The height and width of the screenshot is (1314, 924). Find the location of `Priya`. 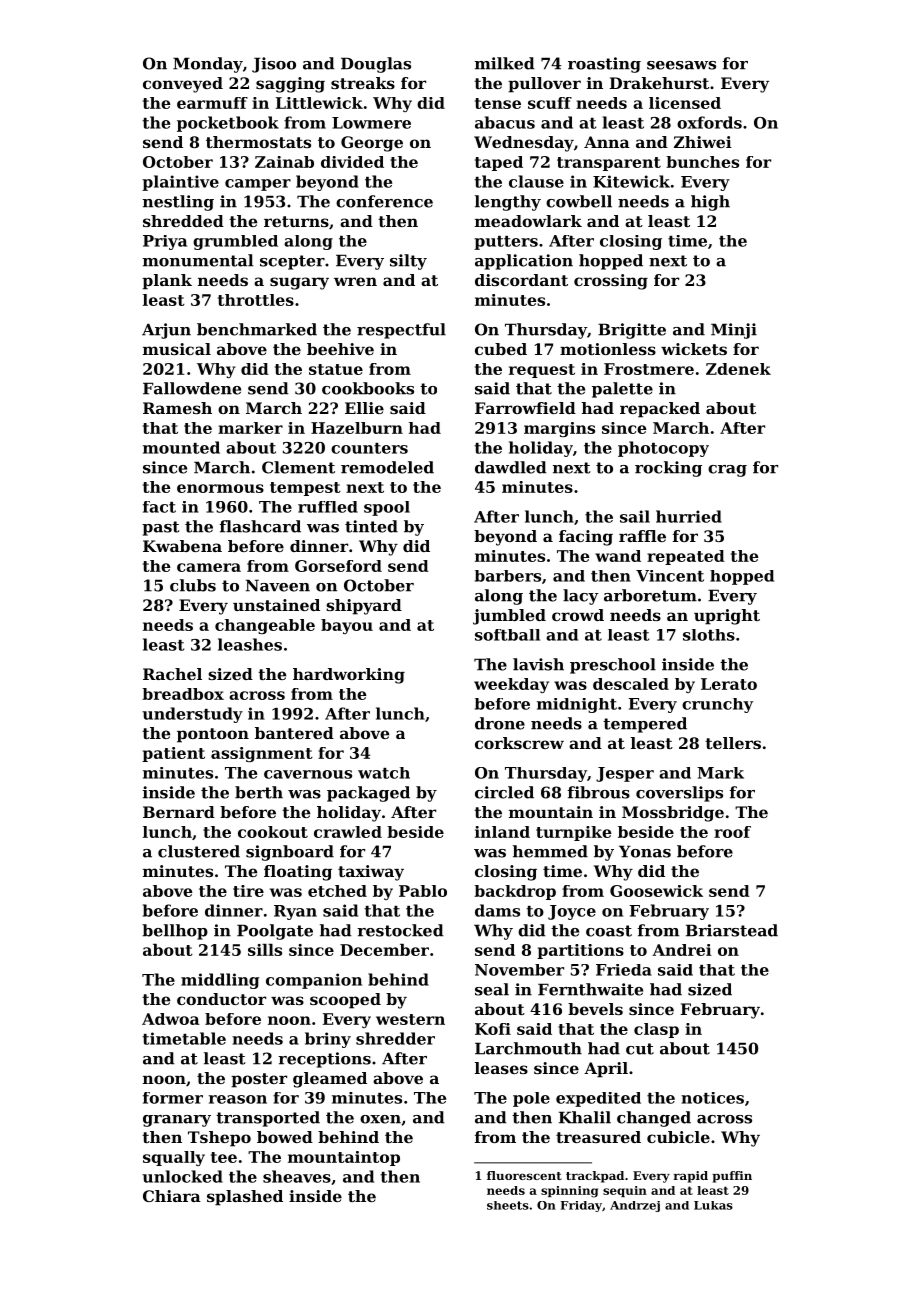

Priya is located at coordinates (165, 242).
